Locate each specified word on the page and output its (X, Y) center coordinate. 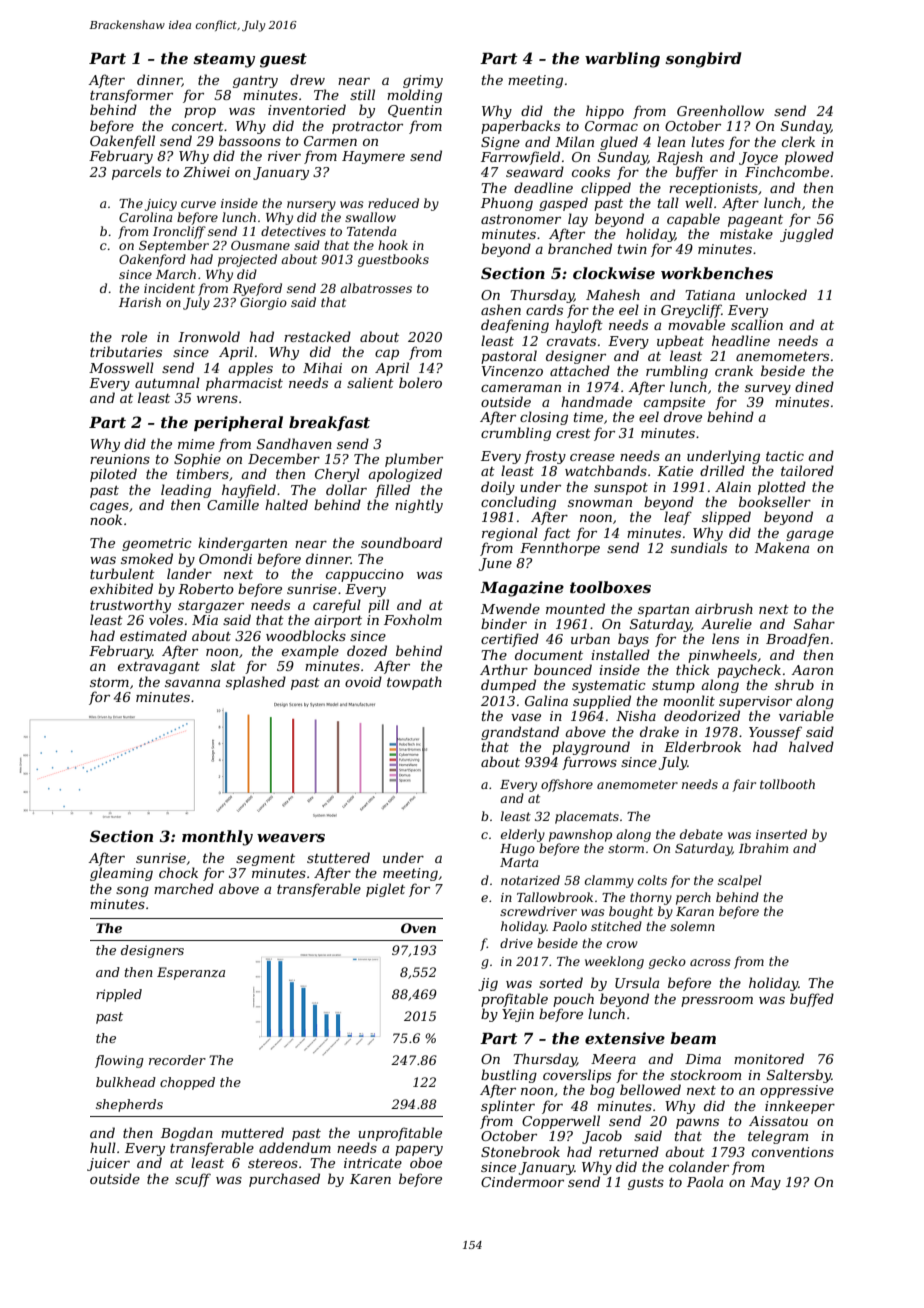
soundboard (401, 542)
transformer (131, 96)
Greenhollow (720, 110)
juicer (108, 1164)
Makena (782, 547)
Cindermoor (522, 1181)
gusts (646, 1184)
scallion (757, 324)
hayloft (579, 326)
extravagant (159, 668)
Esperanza (191, 973)
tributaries (126, 351)
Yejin (518, 1015)
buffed (812, 1000)
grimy (423, 81)
